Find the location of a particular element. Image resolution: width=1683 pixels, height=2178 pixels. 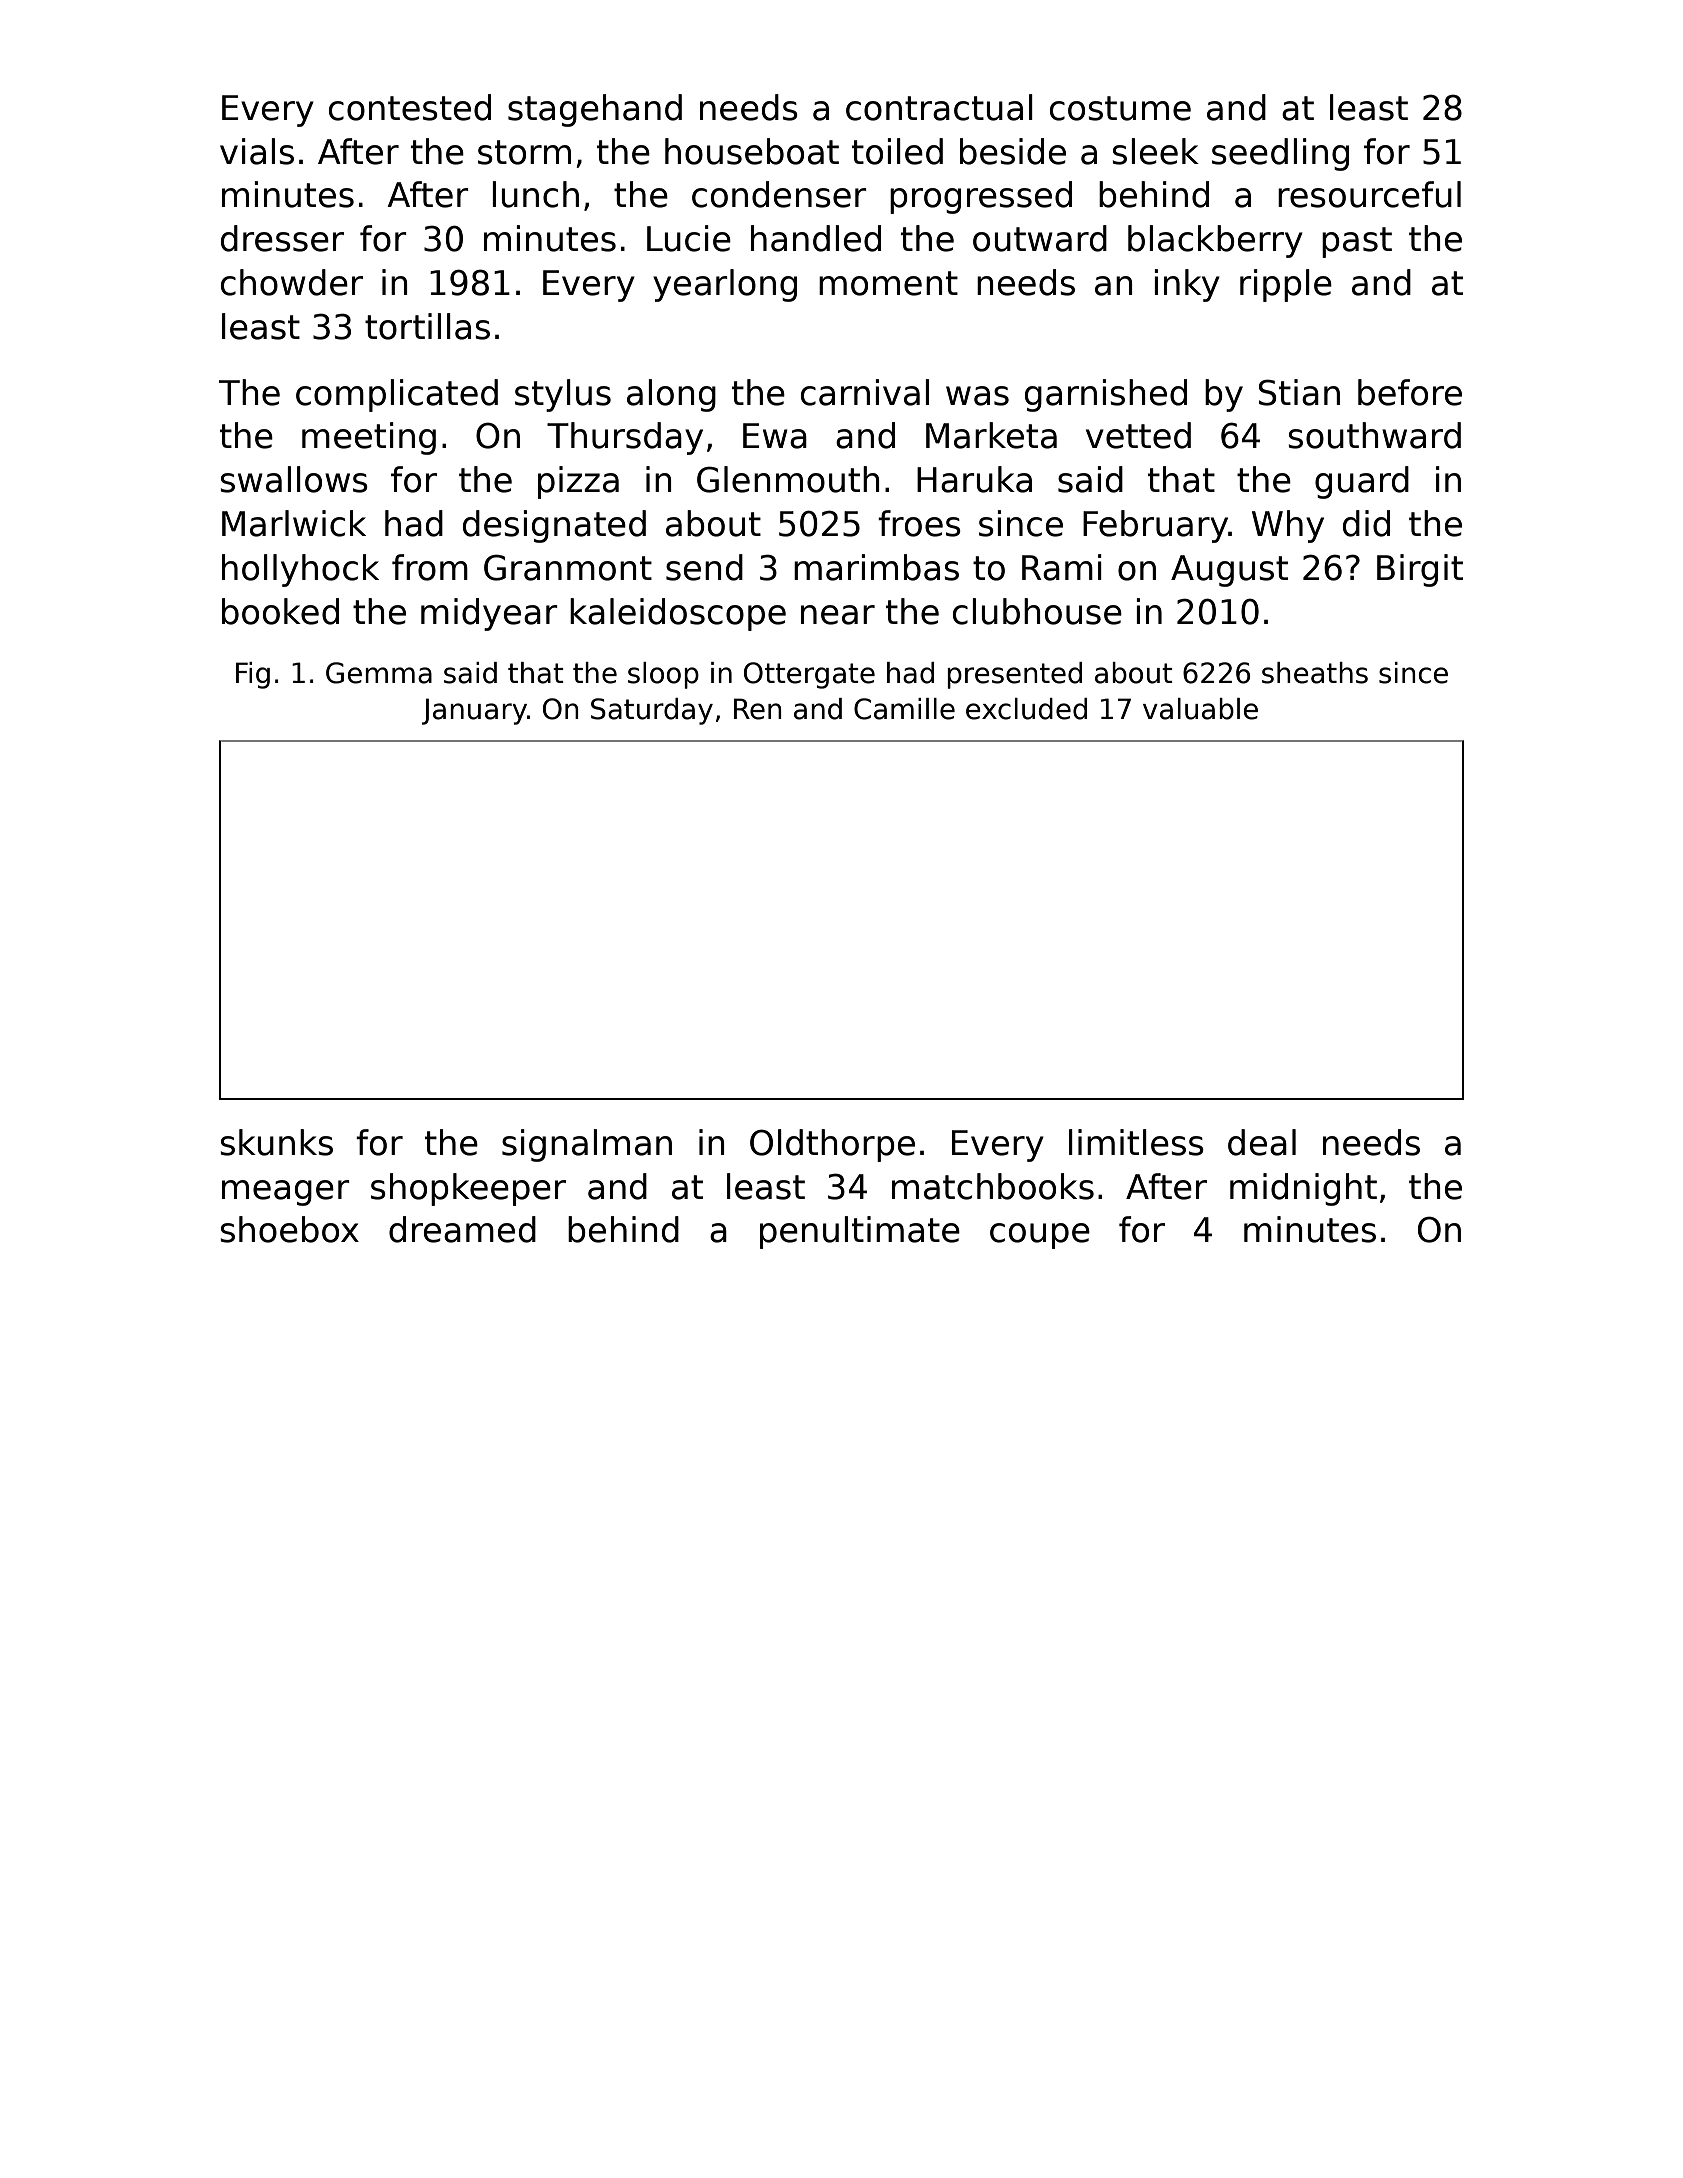

valuable is located at coordinates (1200, 709).
